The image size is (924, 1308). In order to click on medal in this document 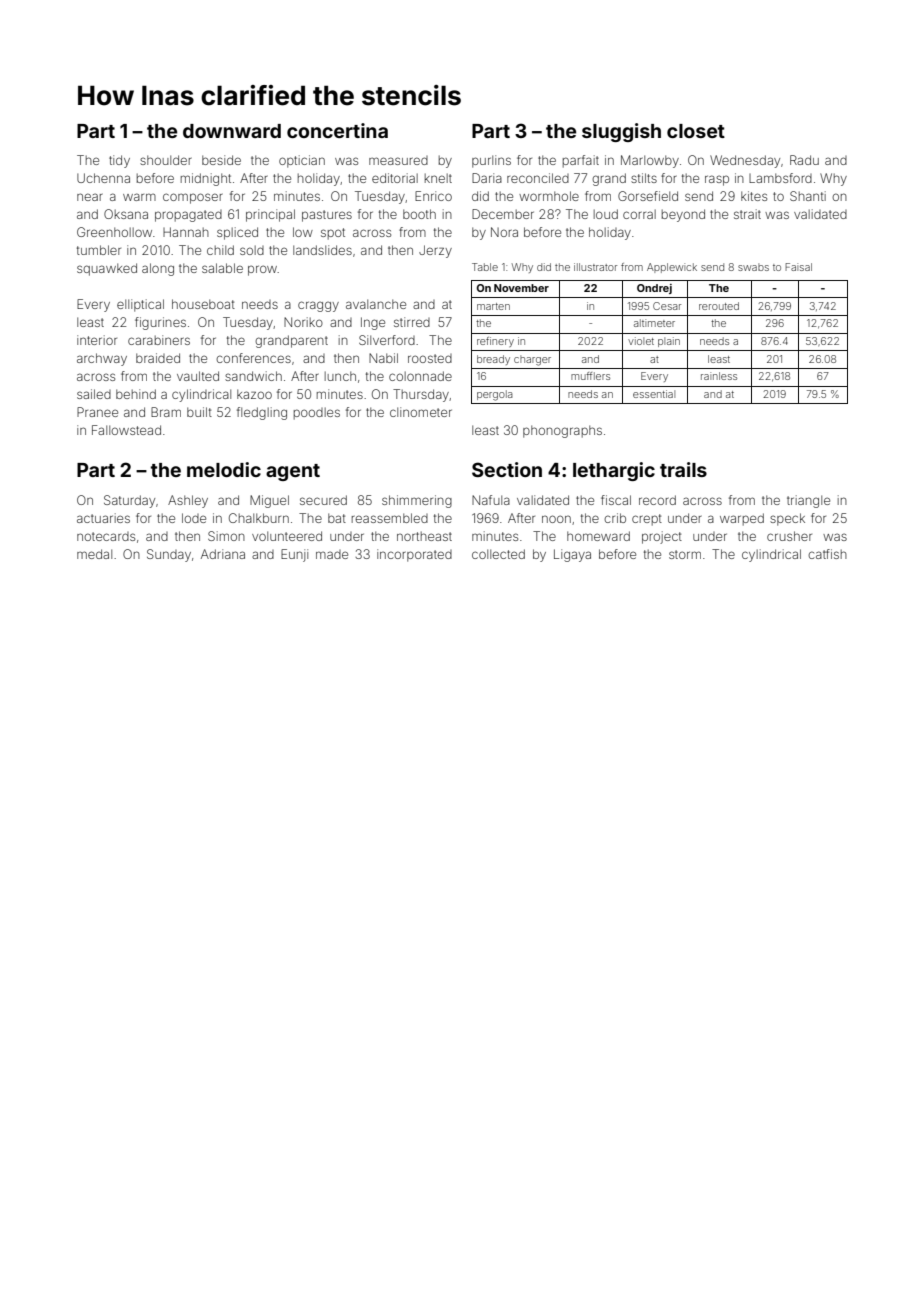, I will do `click(94, 554)`.
